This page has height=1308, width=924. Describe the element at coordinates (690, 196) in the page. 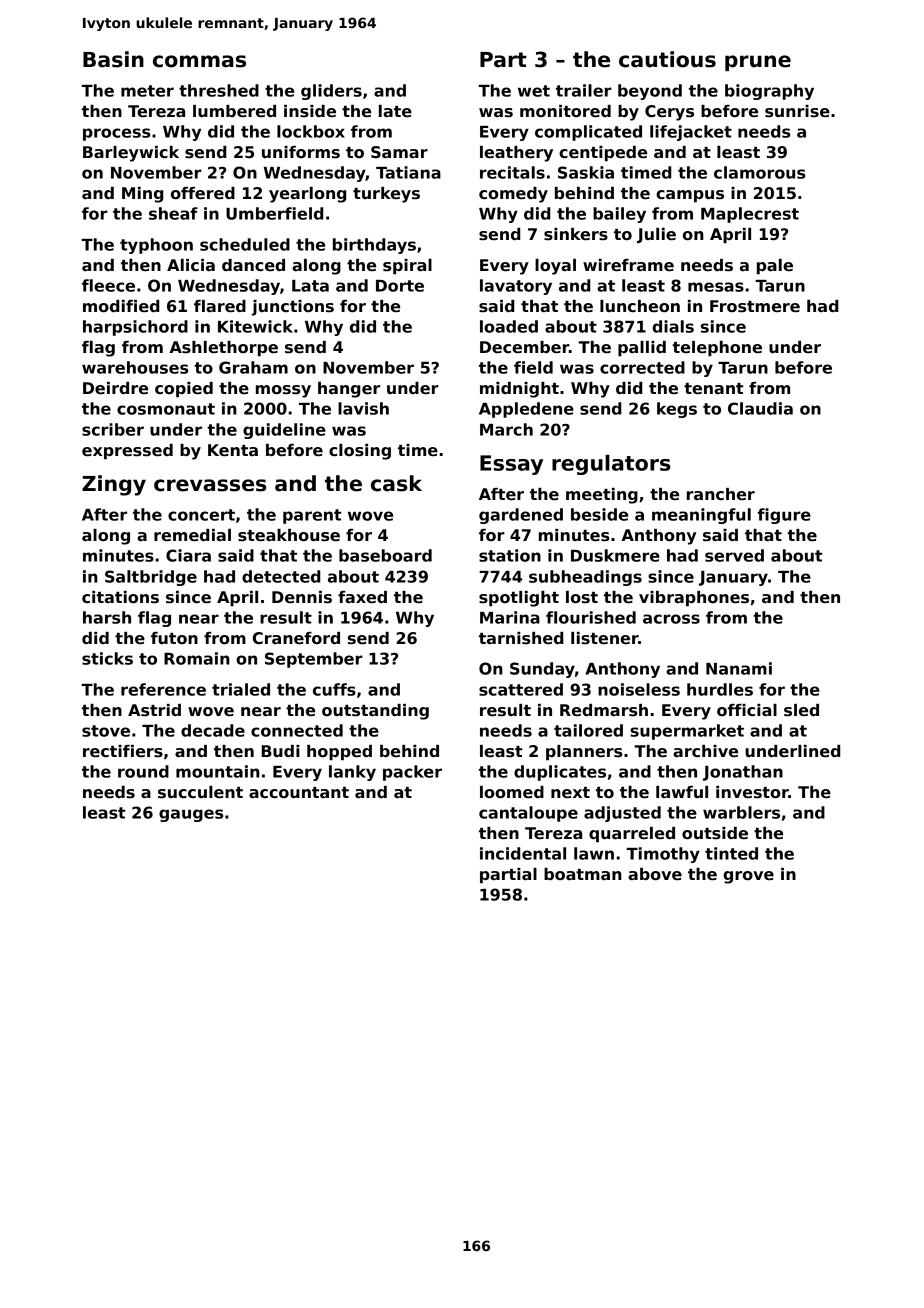

I see `campus` at that location.
